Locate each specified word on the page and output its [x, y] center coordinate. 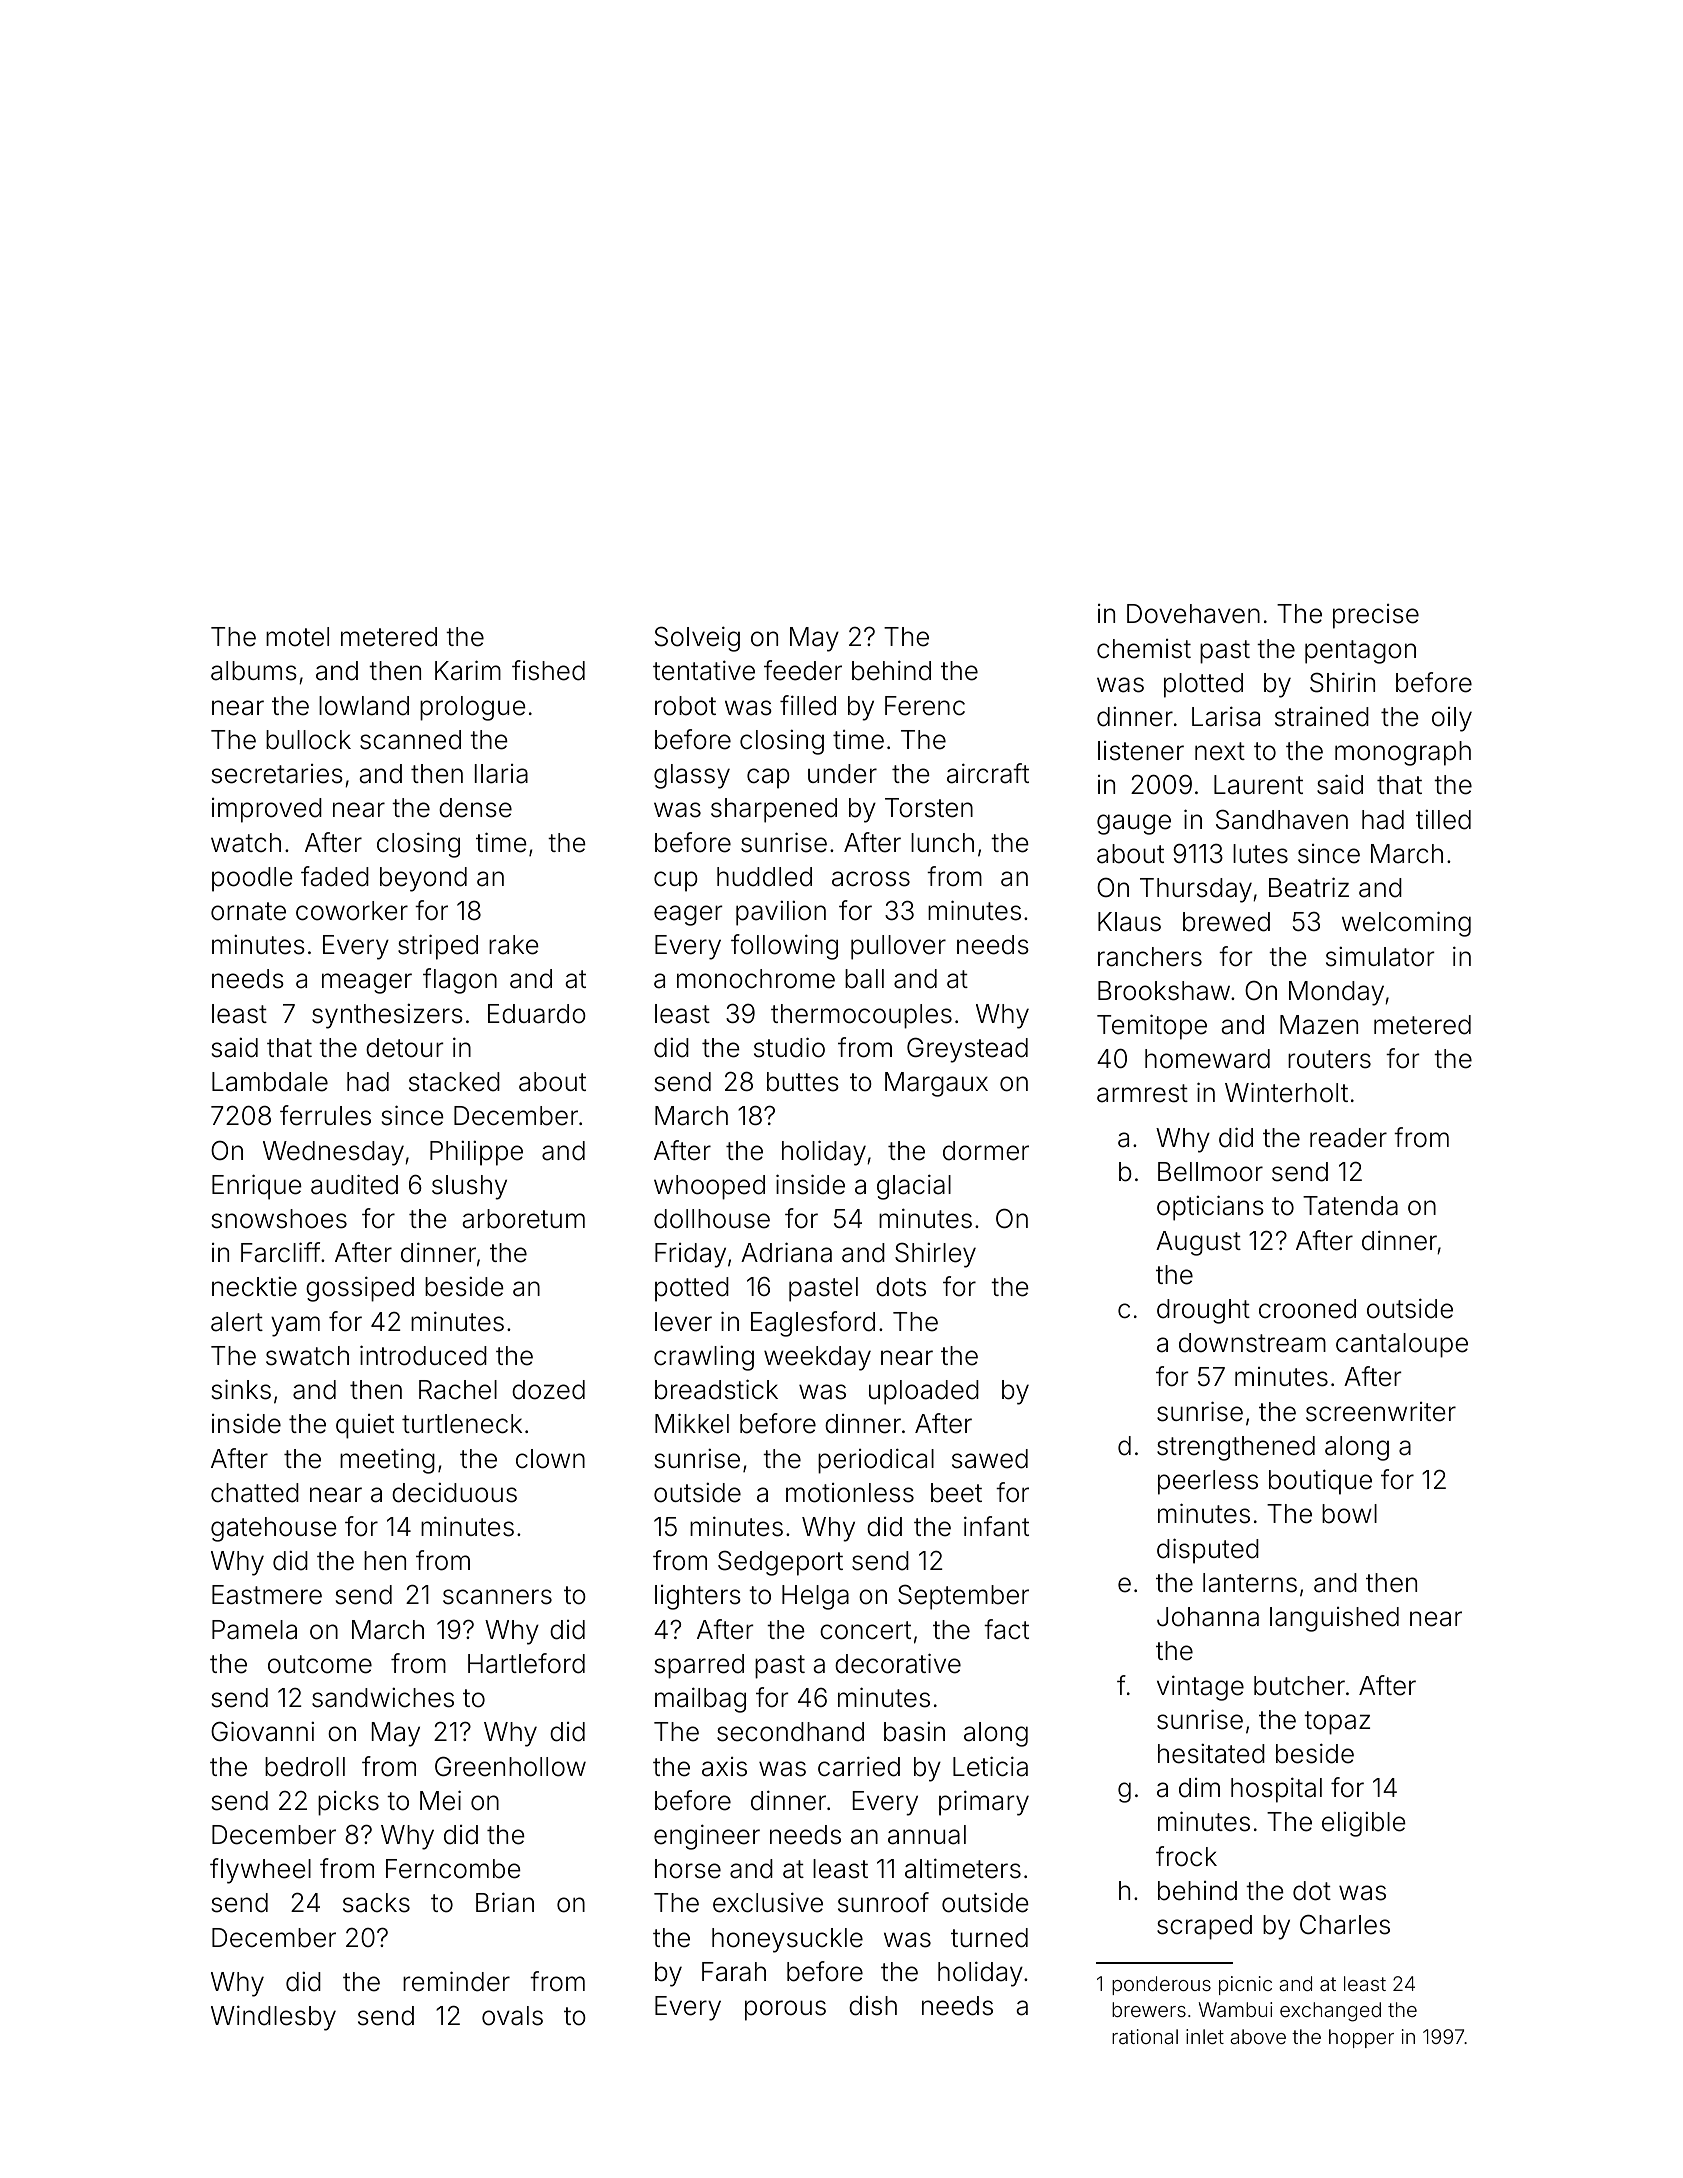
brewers [1149, 2009]
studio [789, 1047]
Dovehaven [1193, 614]
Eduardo [537, 1014]
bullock [308, 740]
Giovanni [262, 1731]
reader [1348, 1138]
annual [927, 1835]
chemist [1144, 649]
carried [859, 1766]
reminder [456, 1981]
